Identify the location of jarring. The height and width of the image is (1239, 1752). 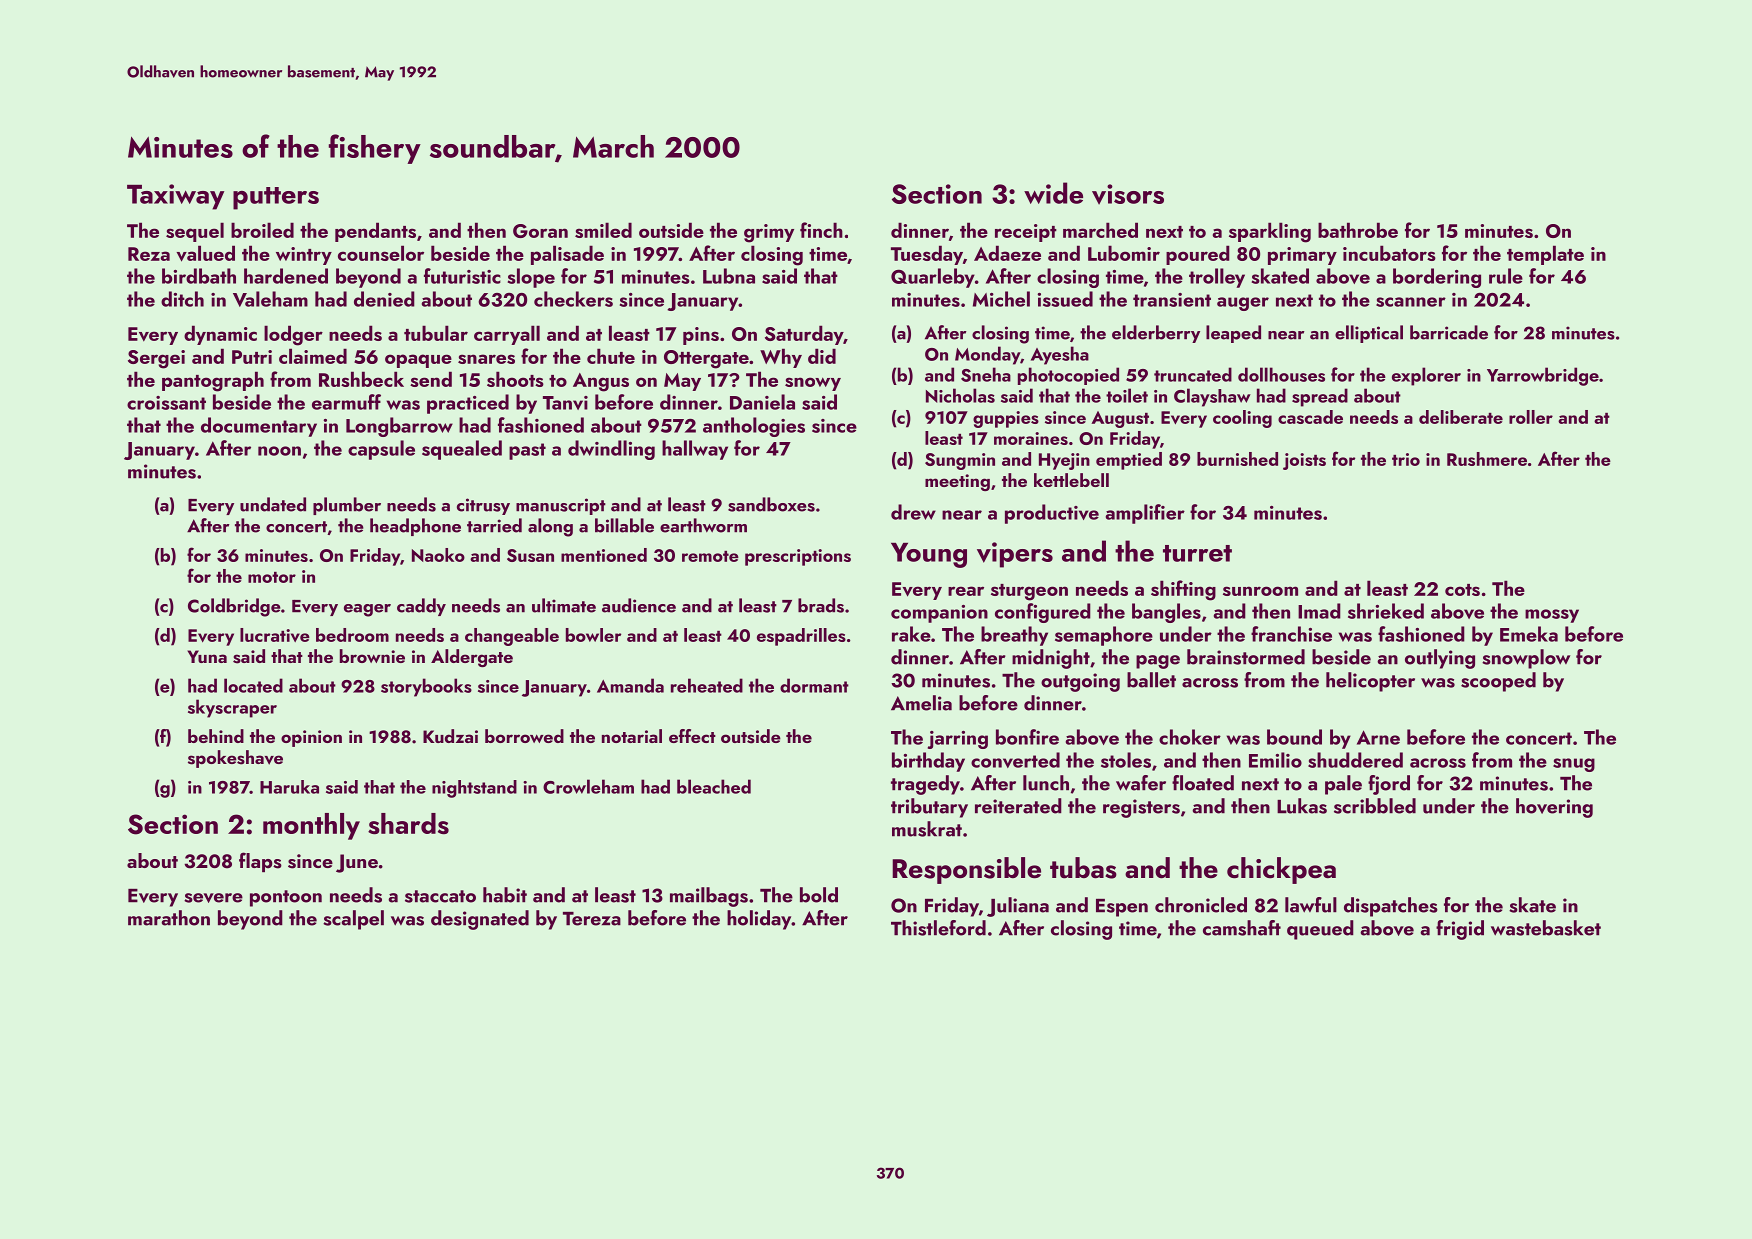
(958, 740).
